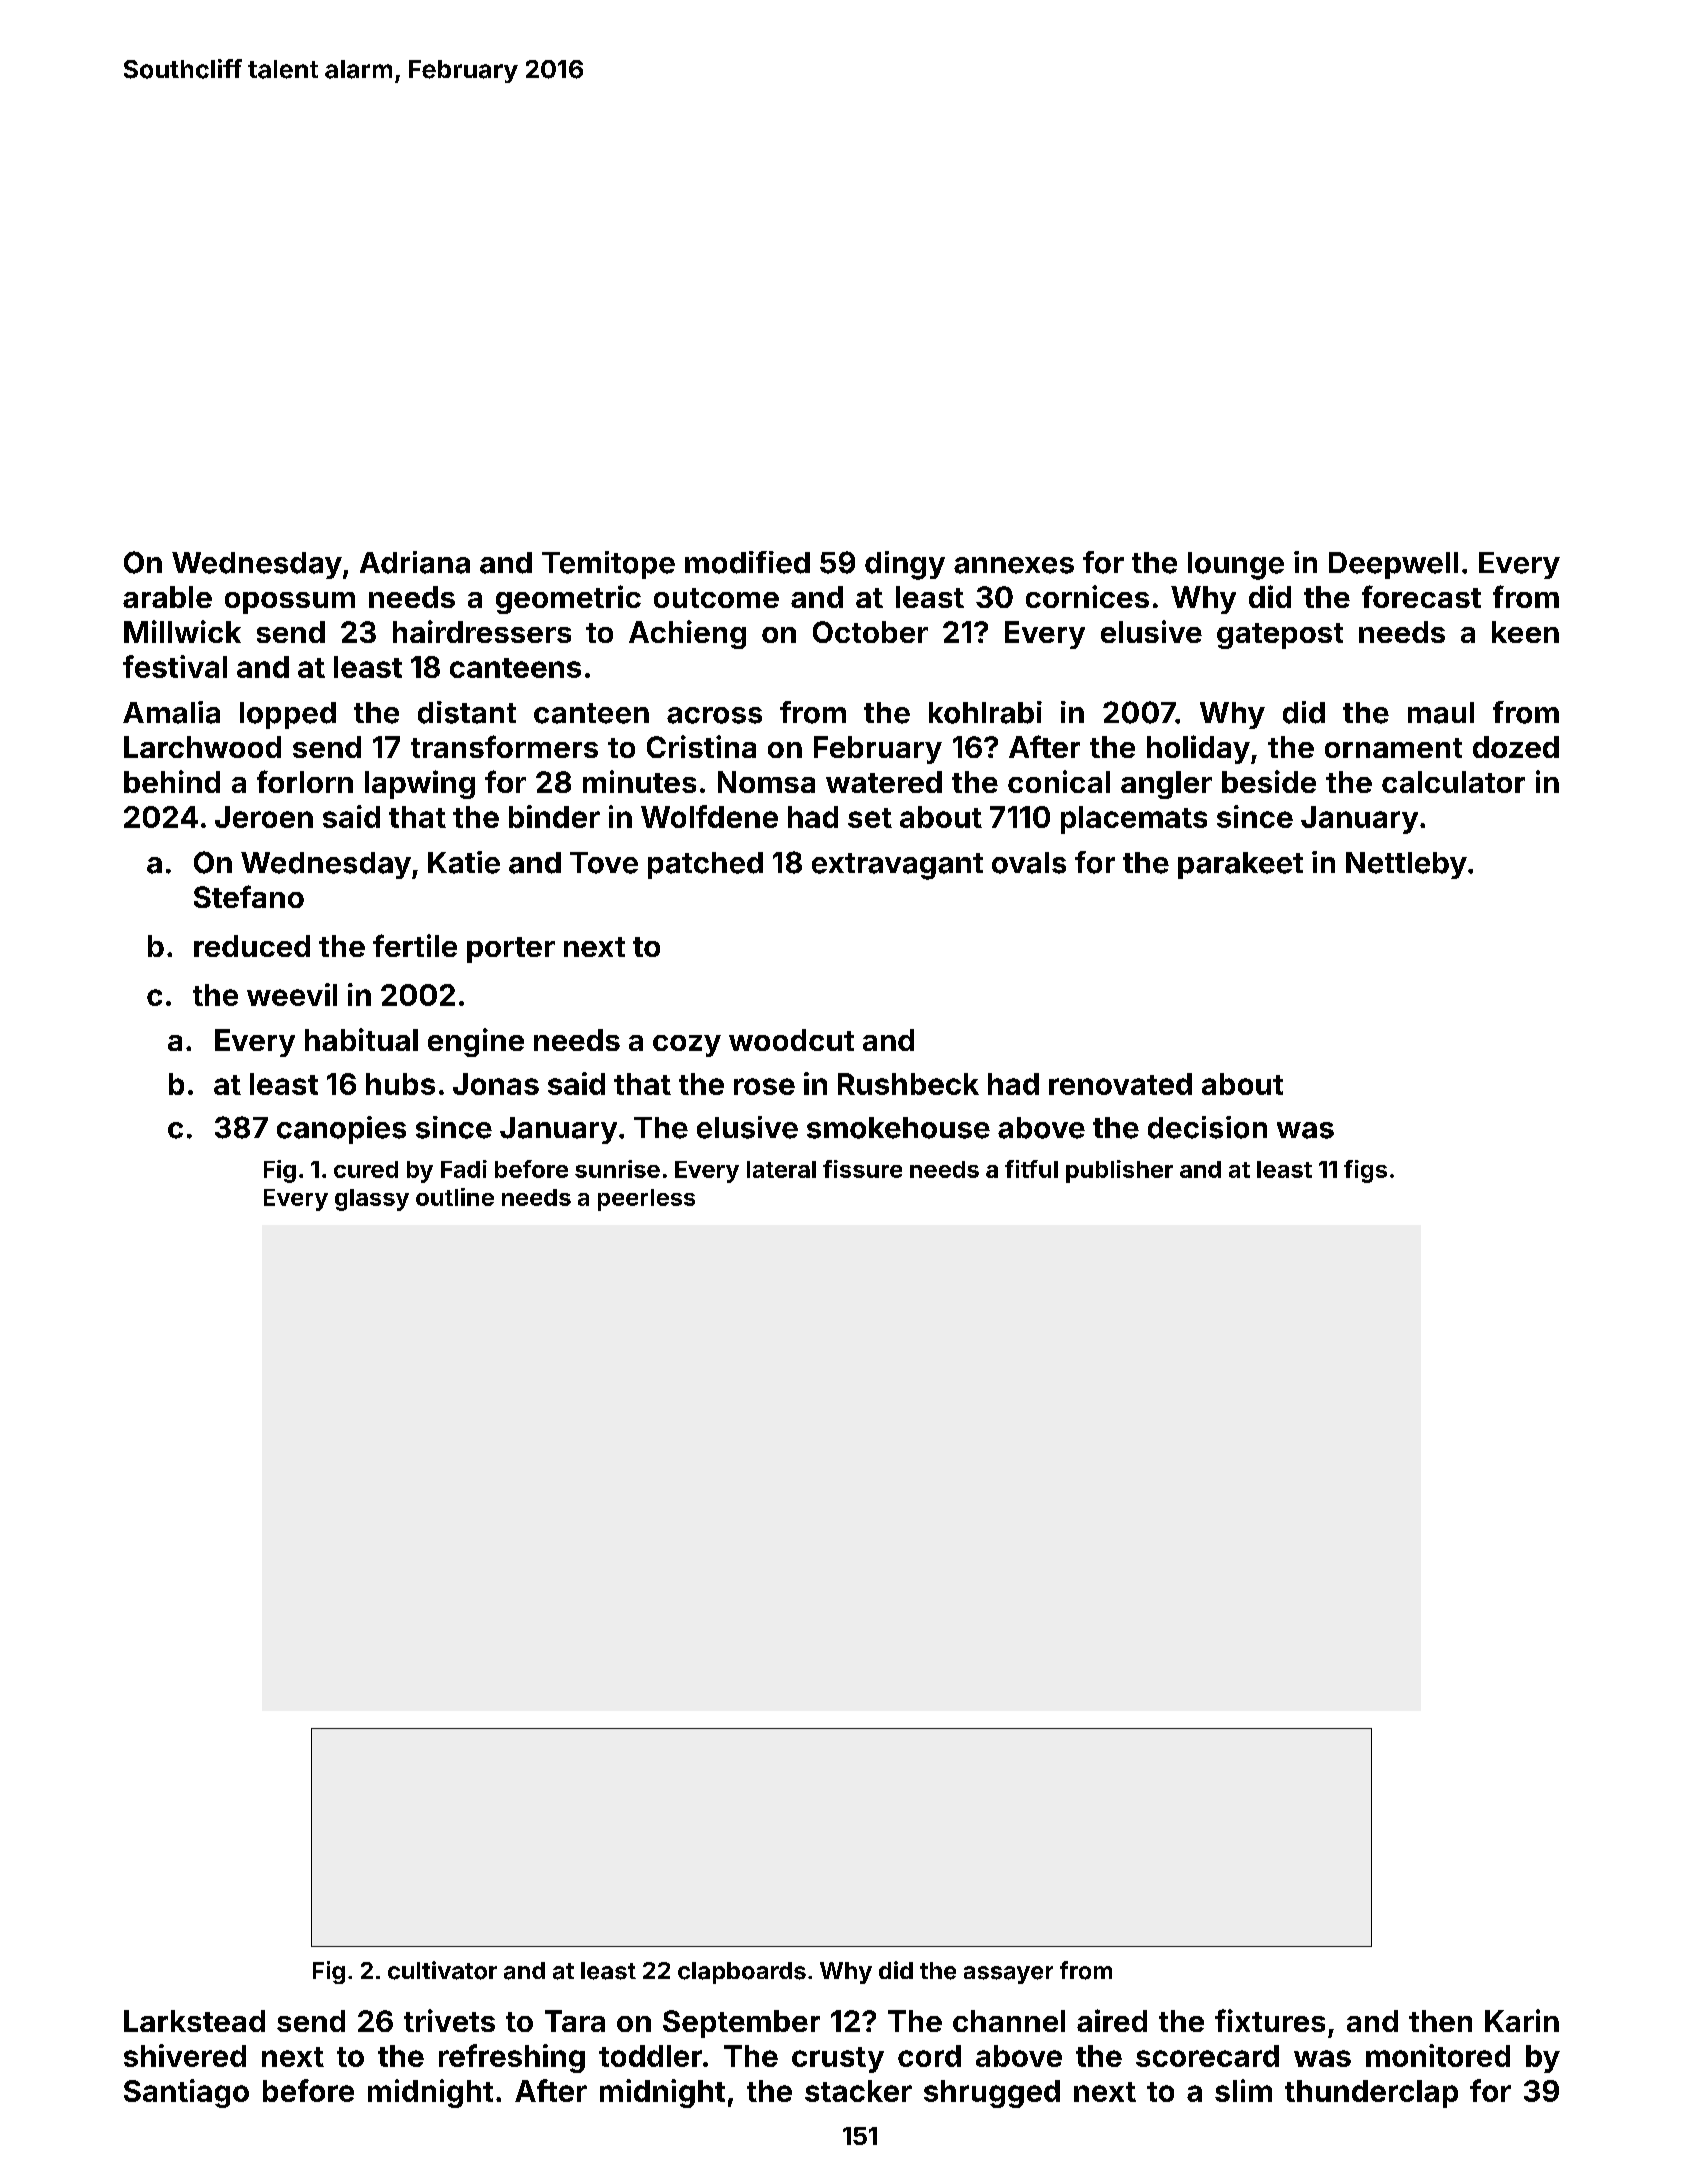  I want to click on refreshing, so click(512, 2058).
